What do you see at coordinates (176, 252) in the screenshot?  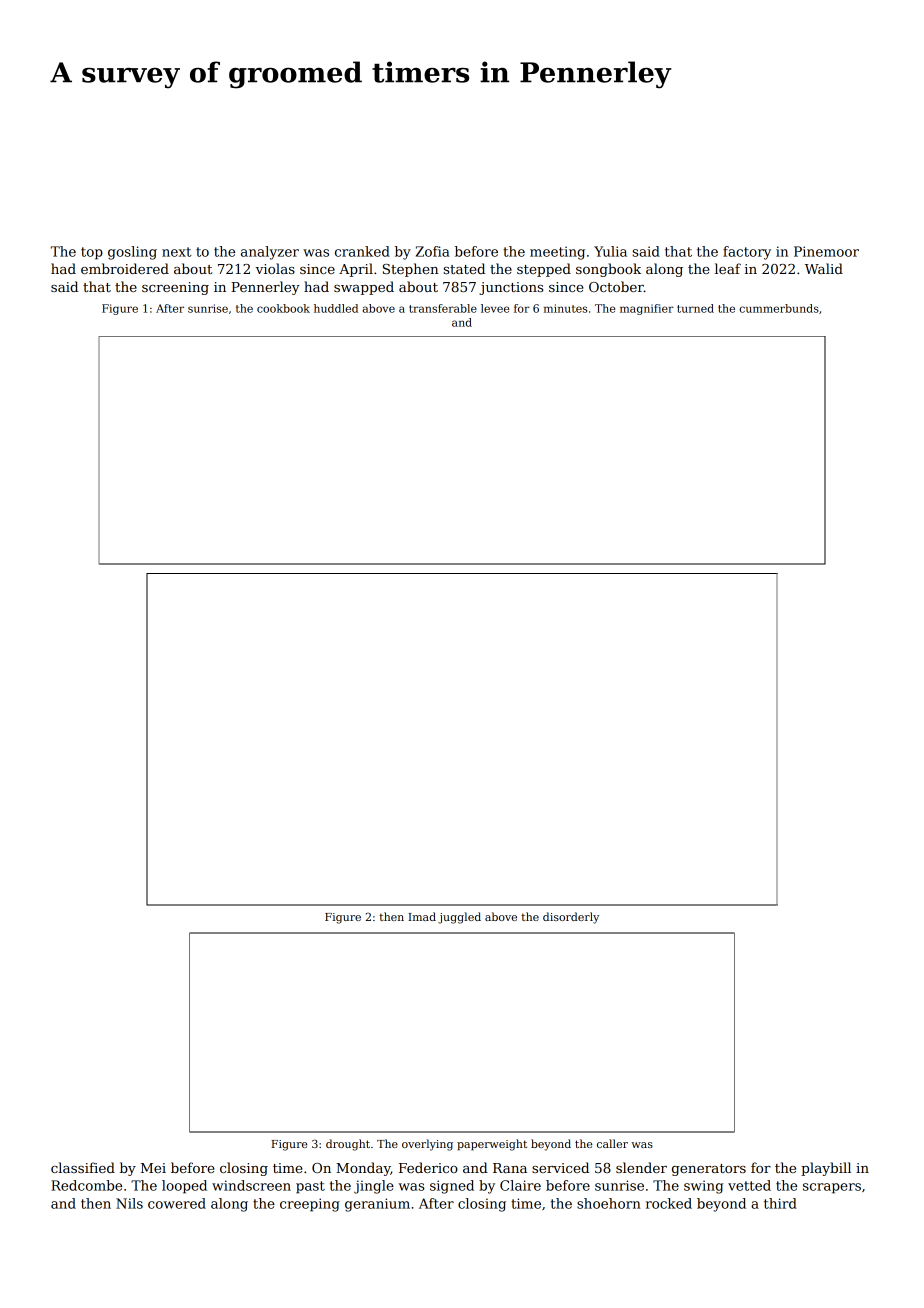 I see `next` at bounding box center [176, 252].
